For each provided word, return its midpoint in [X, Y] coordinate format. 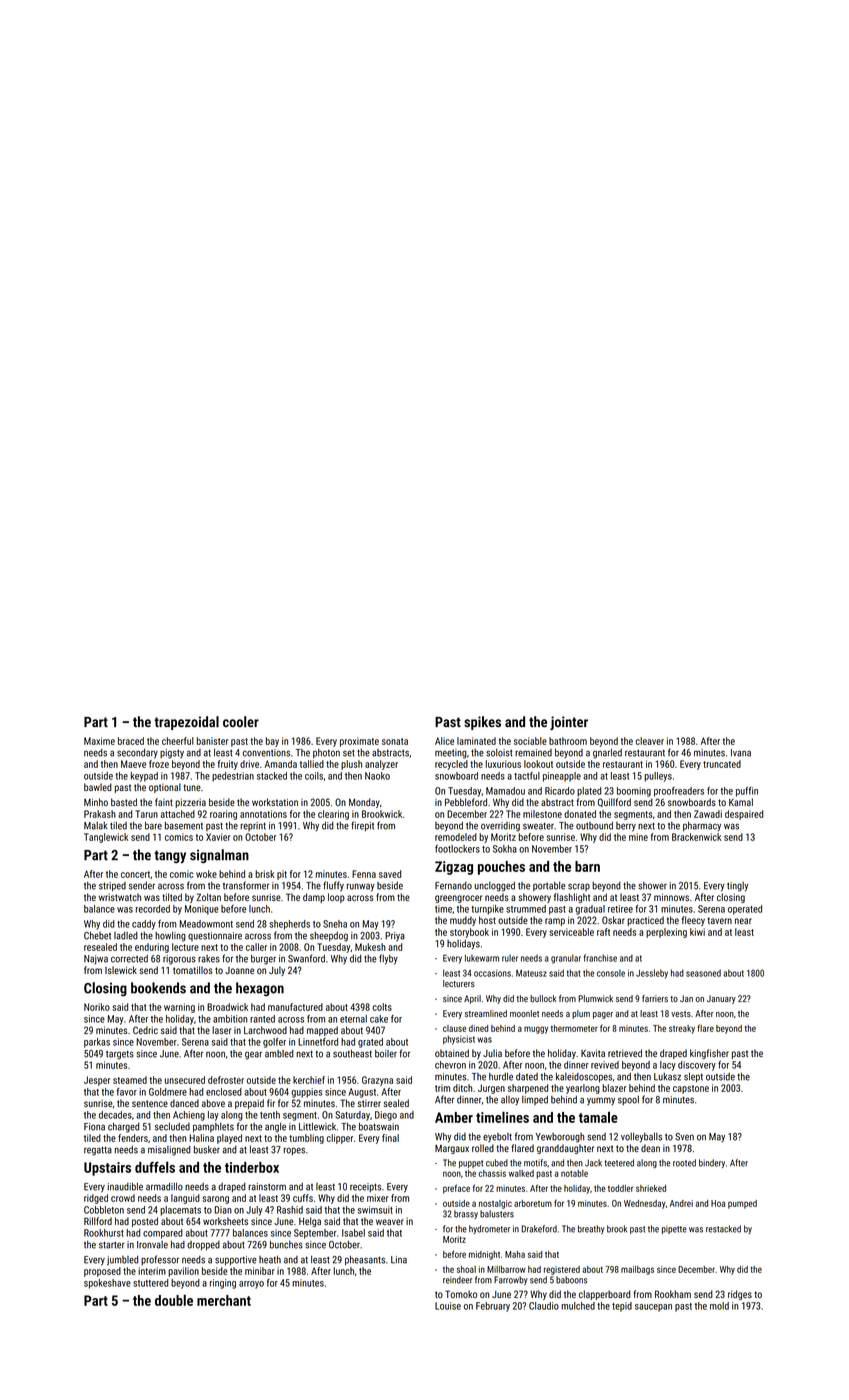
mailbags [637, 1270]
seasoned [703, 973]
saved [390, 874]
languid [185, 1199]
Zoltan [208, 897]
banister [212, 741]
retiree [620, 909]
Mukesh [370, 947]
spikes [482, 723]
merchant [224, 1300]
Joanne [239, 970]
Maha [515, 1254]
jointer [569, 723]
